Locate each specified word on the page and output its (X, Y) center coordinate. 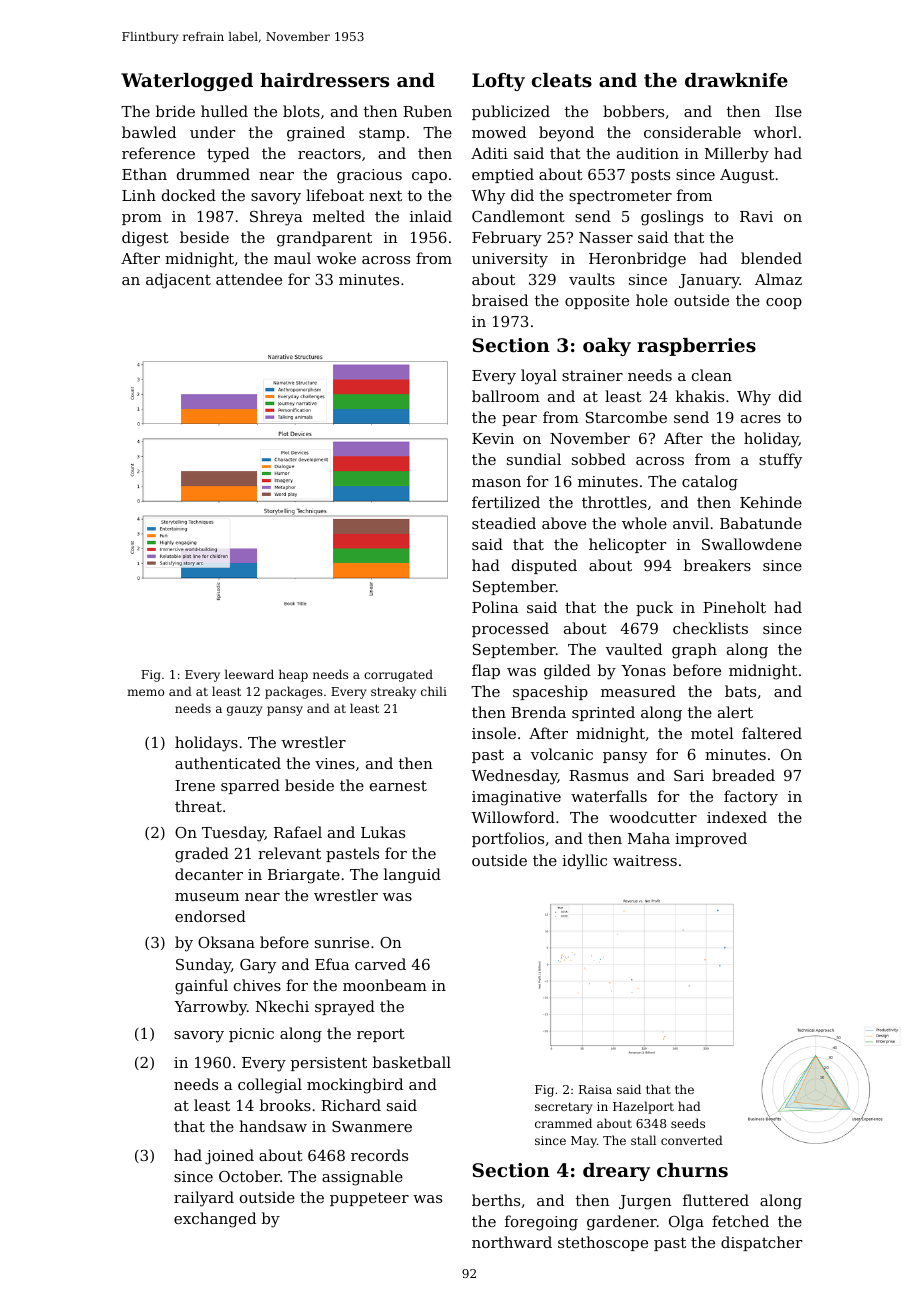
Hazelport (643, 1107)
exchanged (215, 1220)
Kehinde (771, 502)
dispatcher (761, 1243)
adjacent (178, 281)
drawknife (736, 80)
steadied (504, 523)
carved (380, 964)
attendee (249, 279)
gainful (201, 987)
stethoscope (603, 1243)
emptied (503, 175)
